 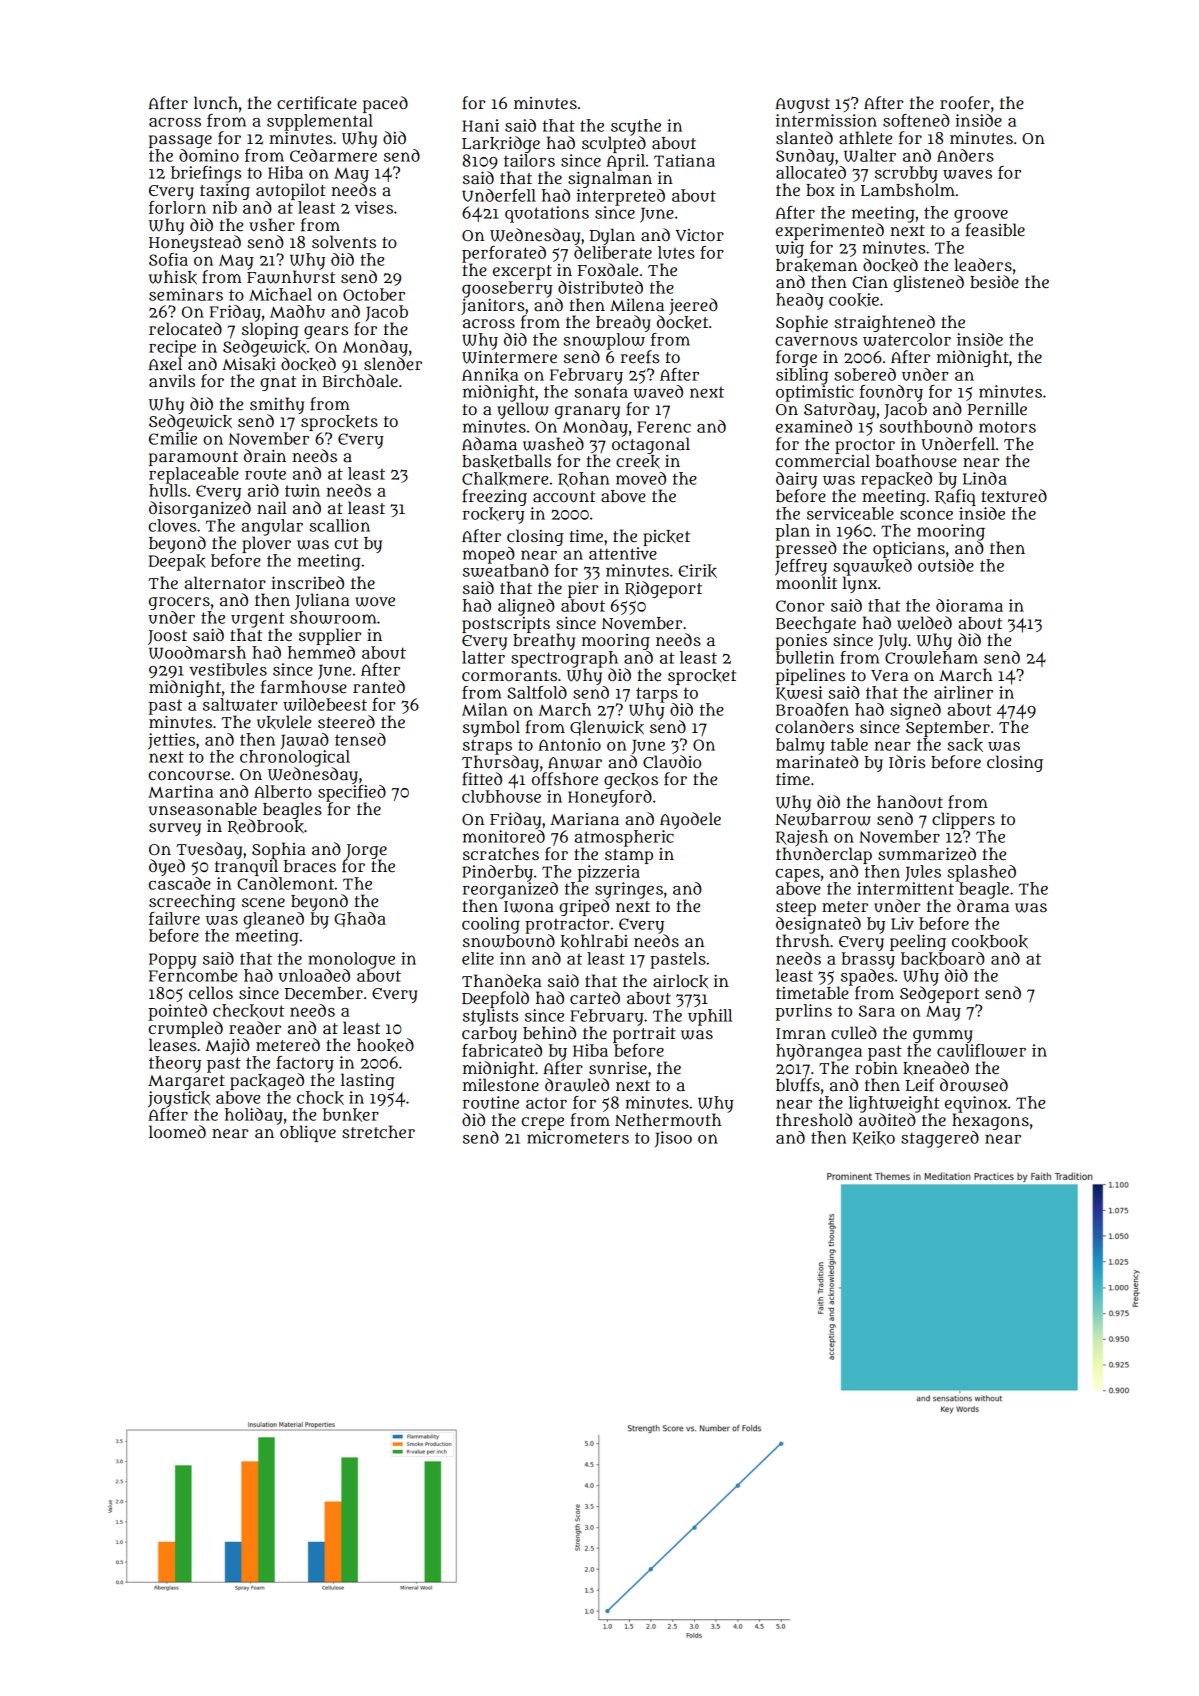 I want to click on scythe, so click(x=636, y=127).
